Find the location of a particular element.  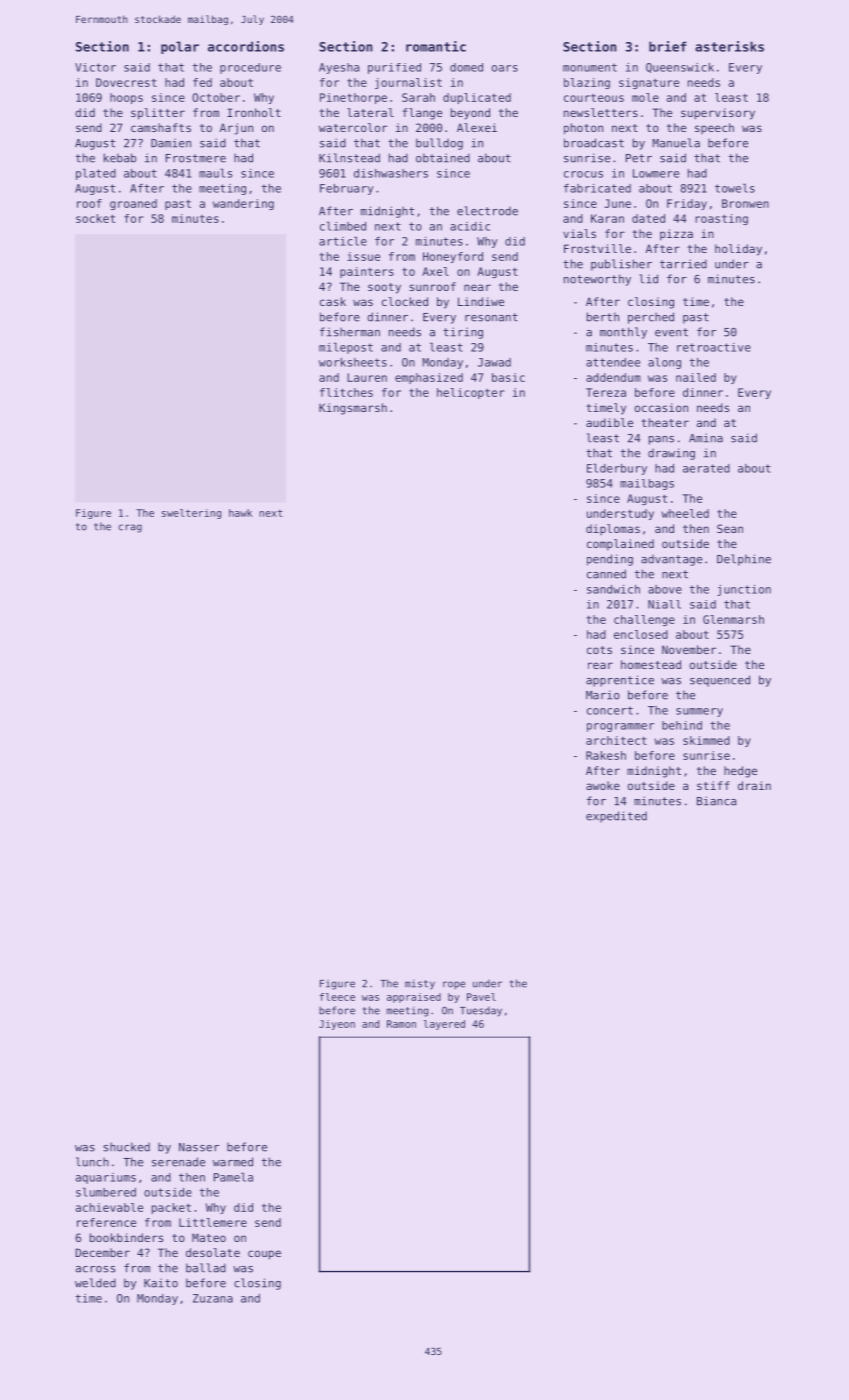

Jiyeon is located at coordinates (337, 1025).
